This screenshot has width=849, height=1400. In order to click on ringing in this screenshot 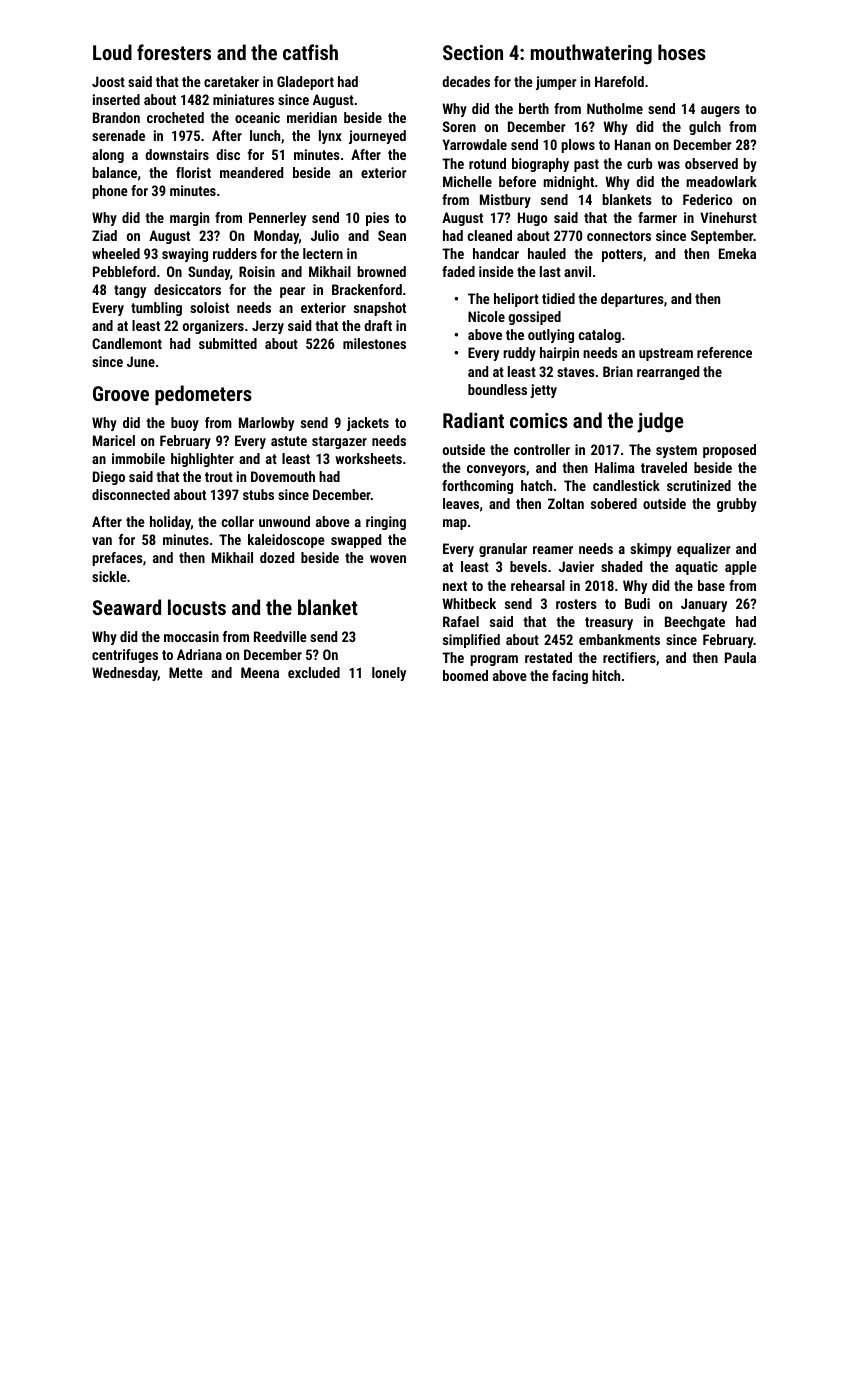, I will do `click(386, 523)`.
